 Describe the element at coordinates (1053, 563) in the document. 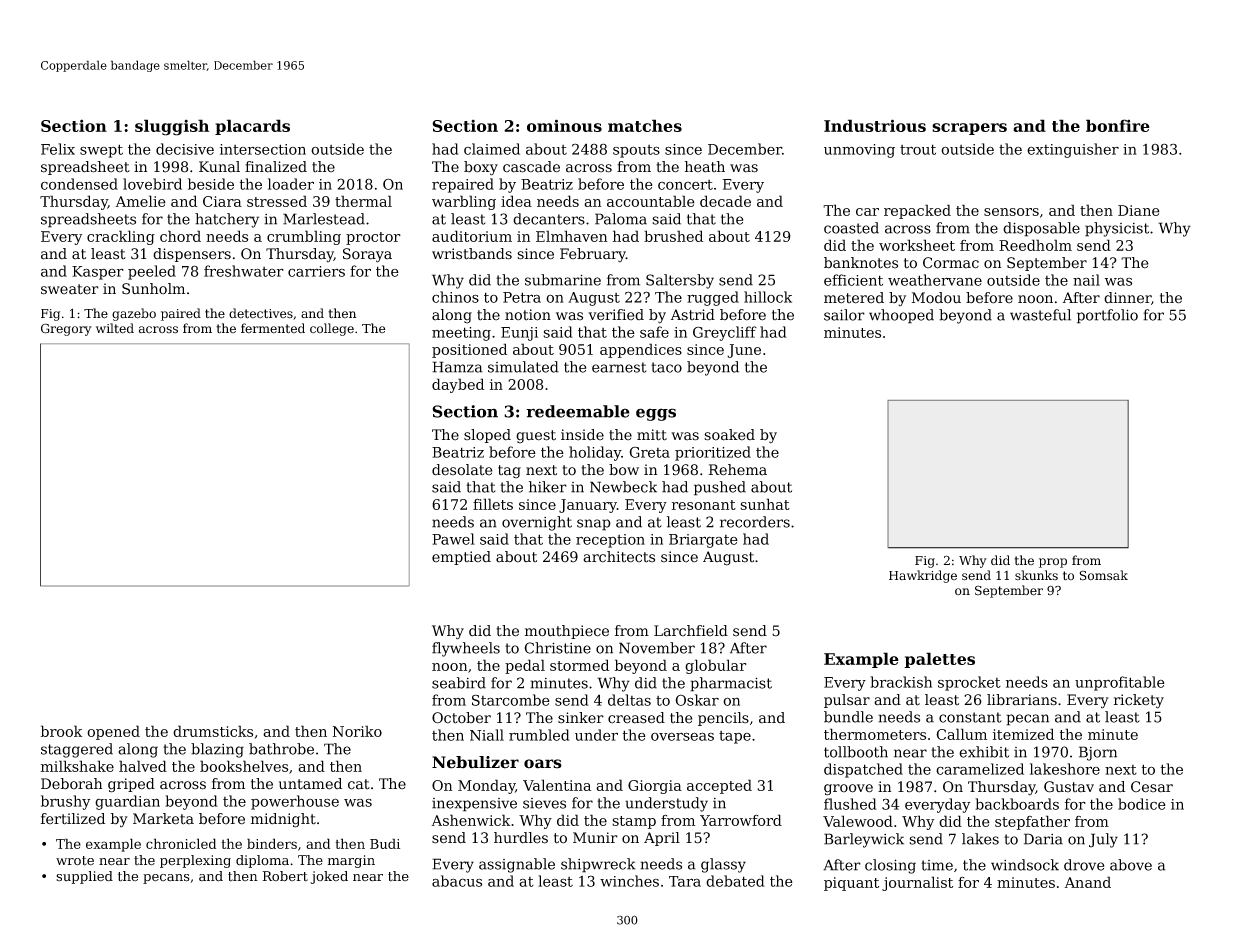

I see `prop` at that location.
